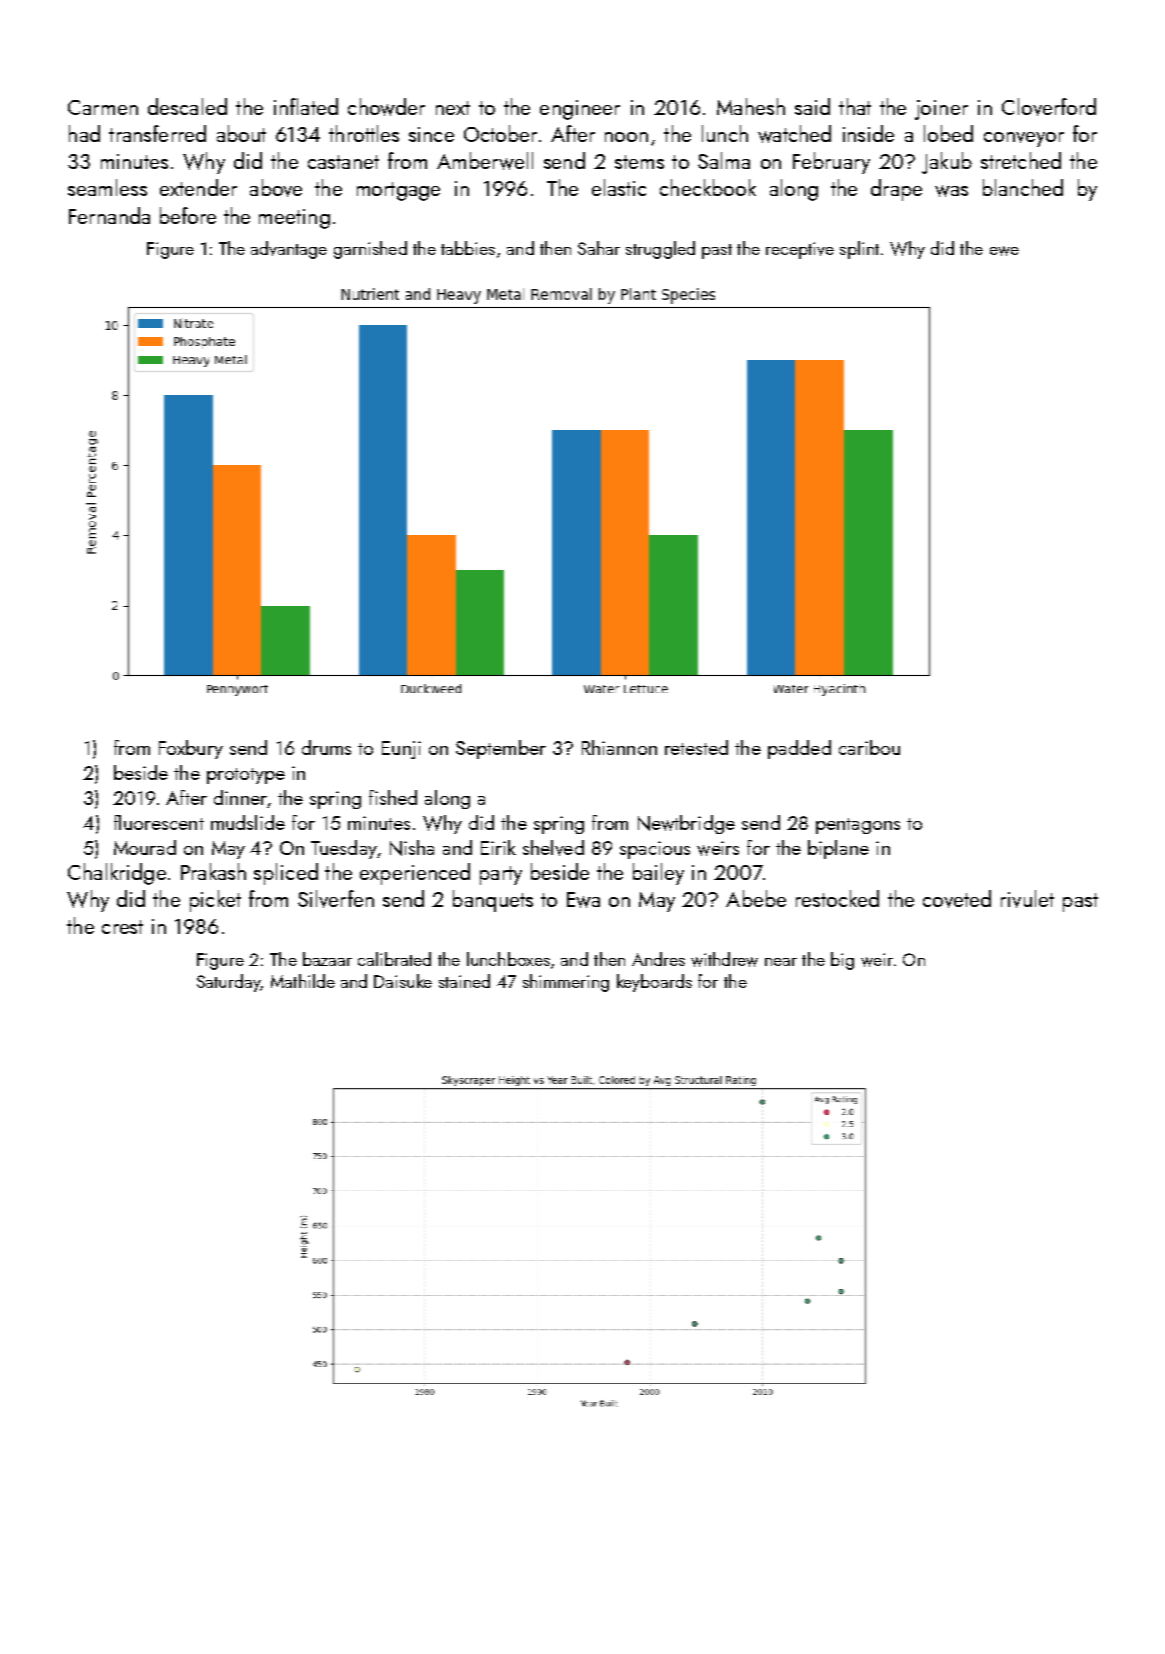 This image has height=1654, width=1165. Describe the element at coordinates (800, 250) in the image. I see `receptive` at that location.
